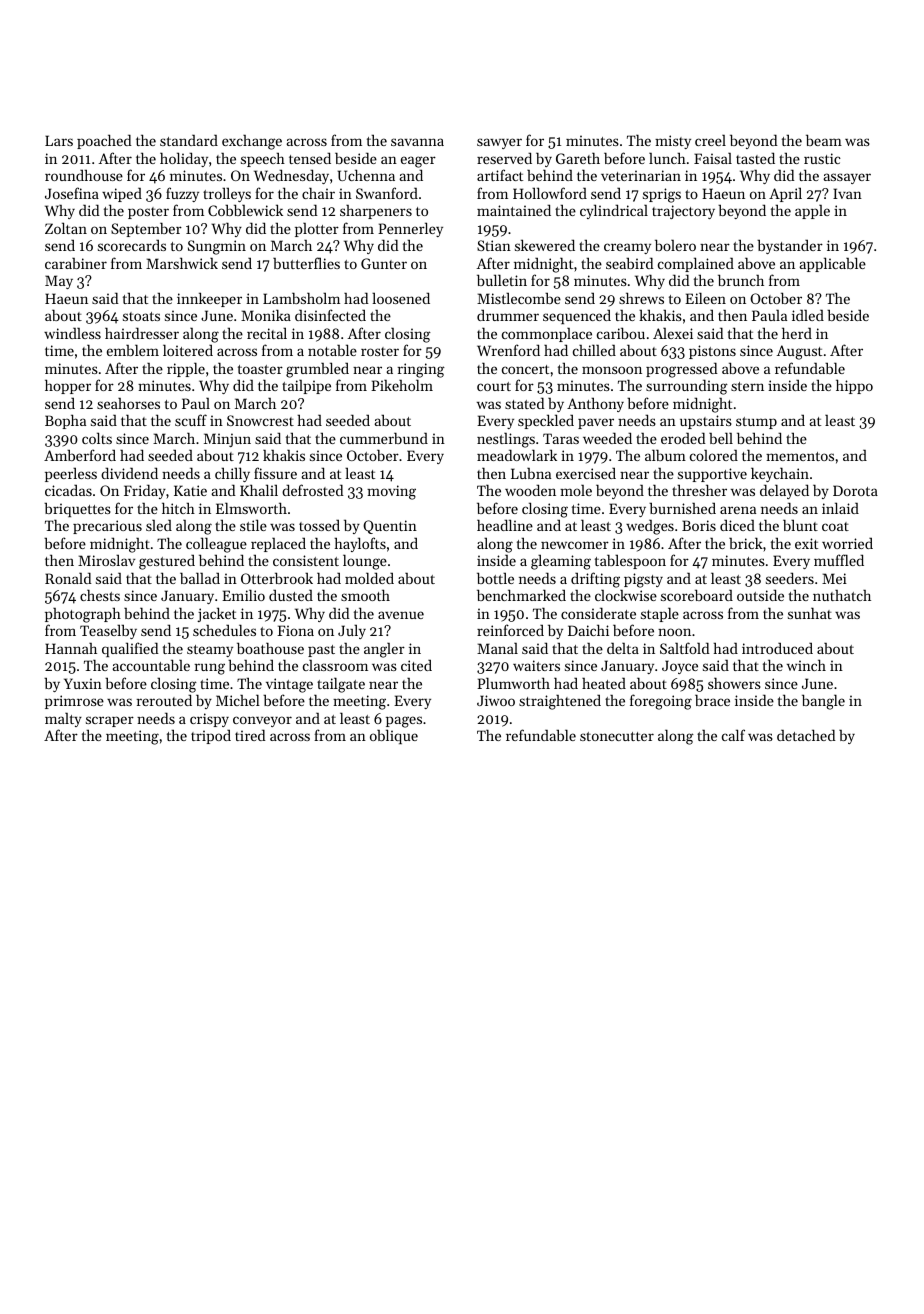  What do you see at coordinates (806, 665) in the screenshot?
I see `winch` at bounding box center [806, 665].
